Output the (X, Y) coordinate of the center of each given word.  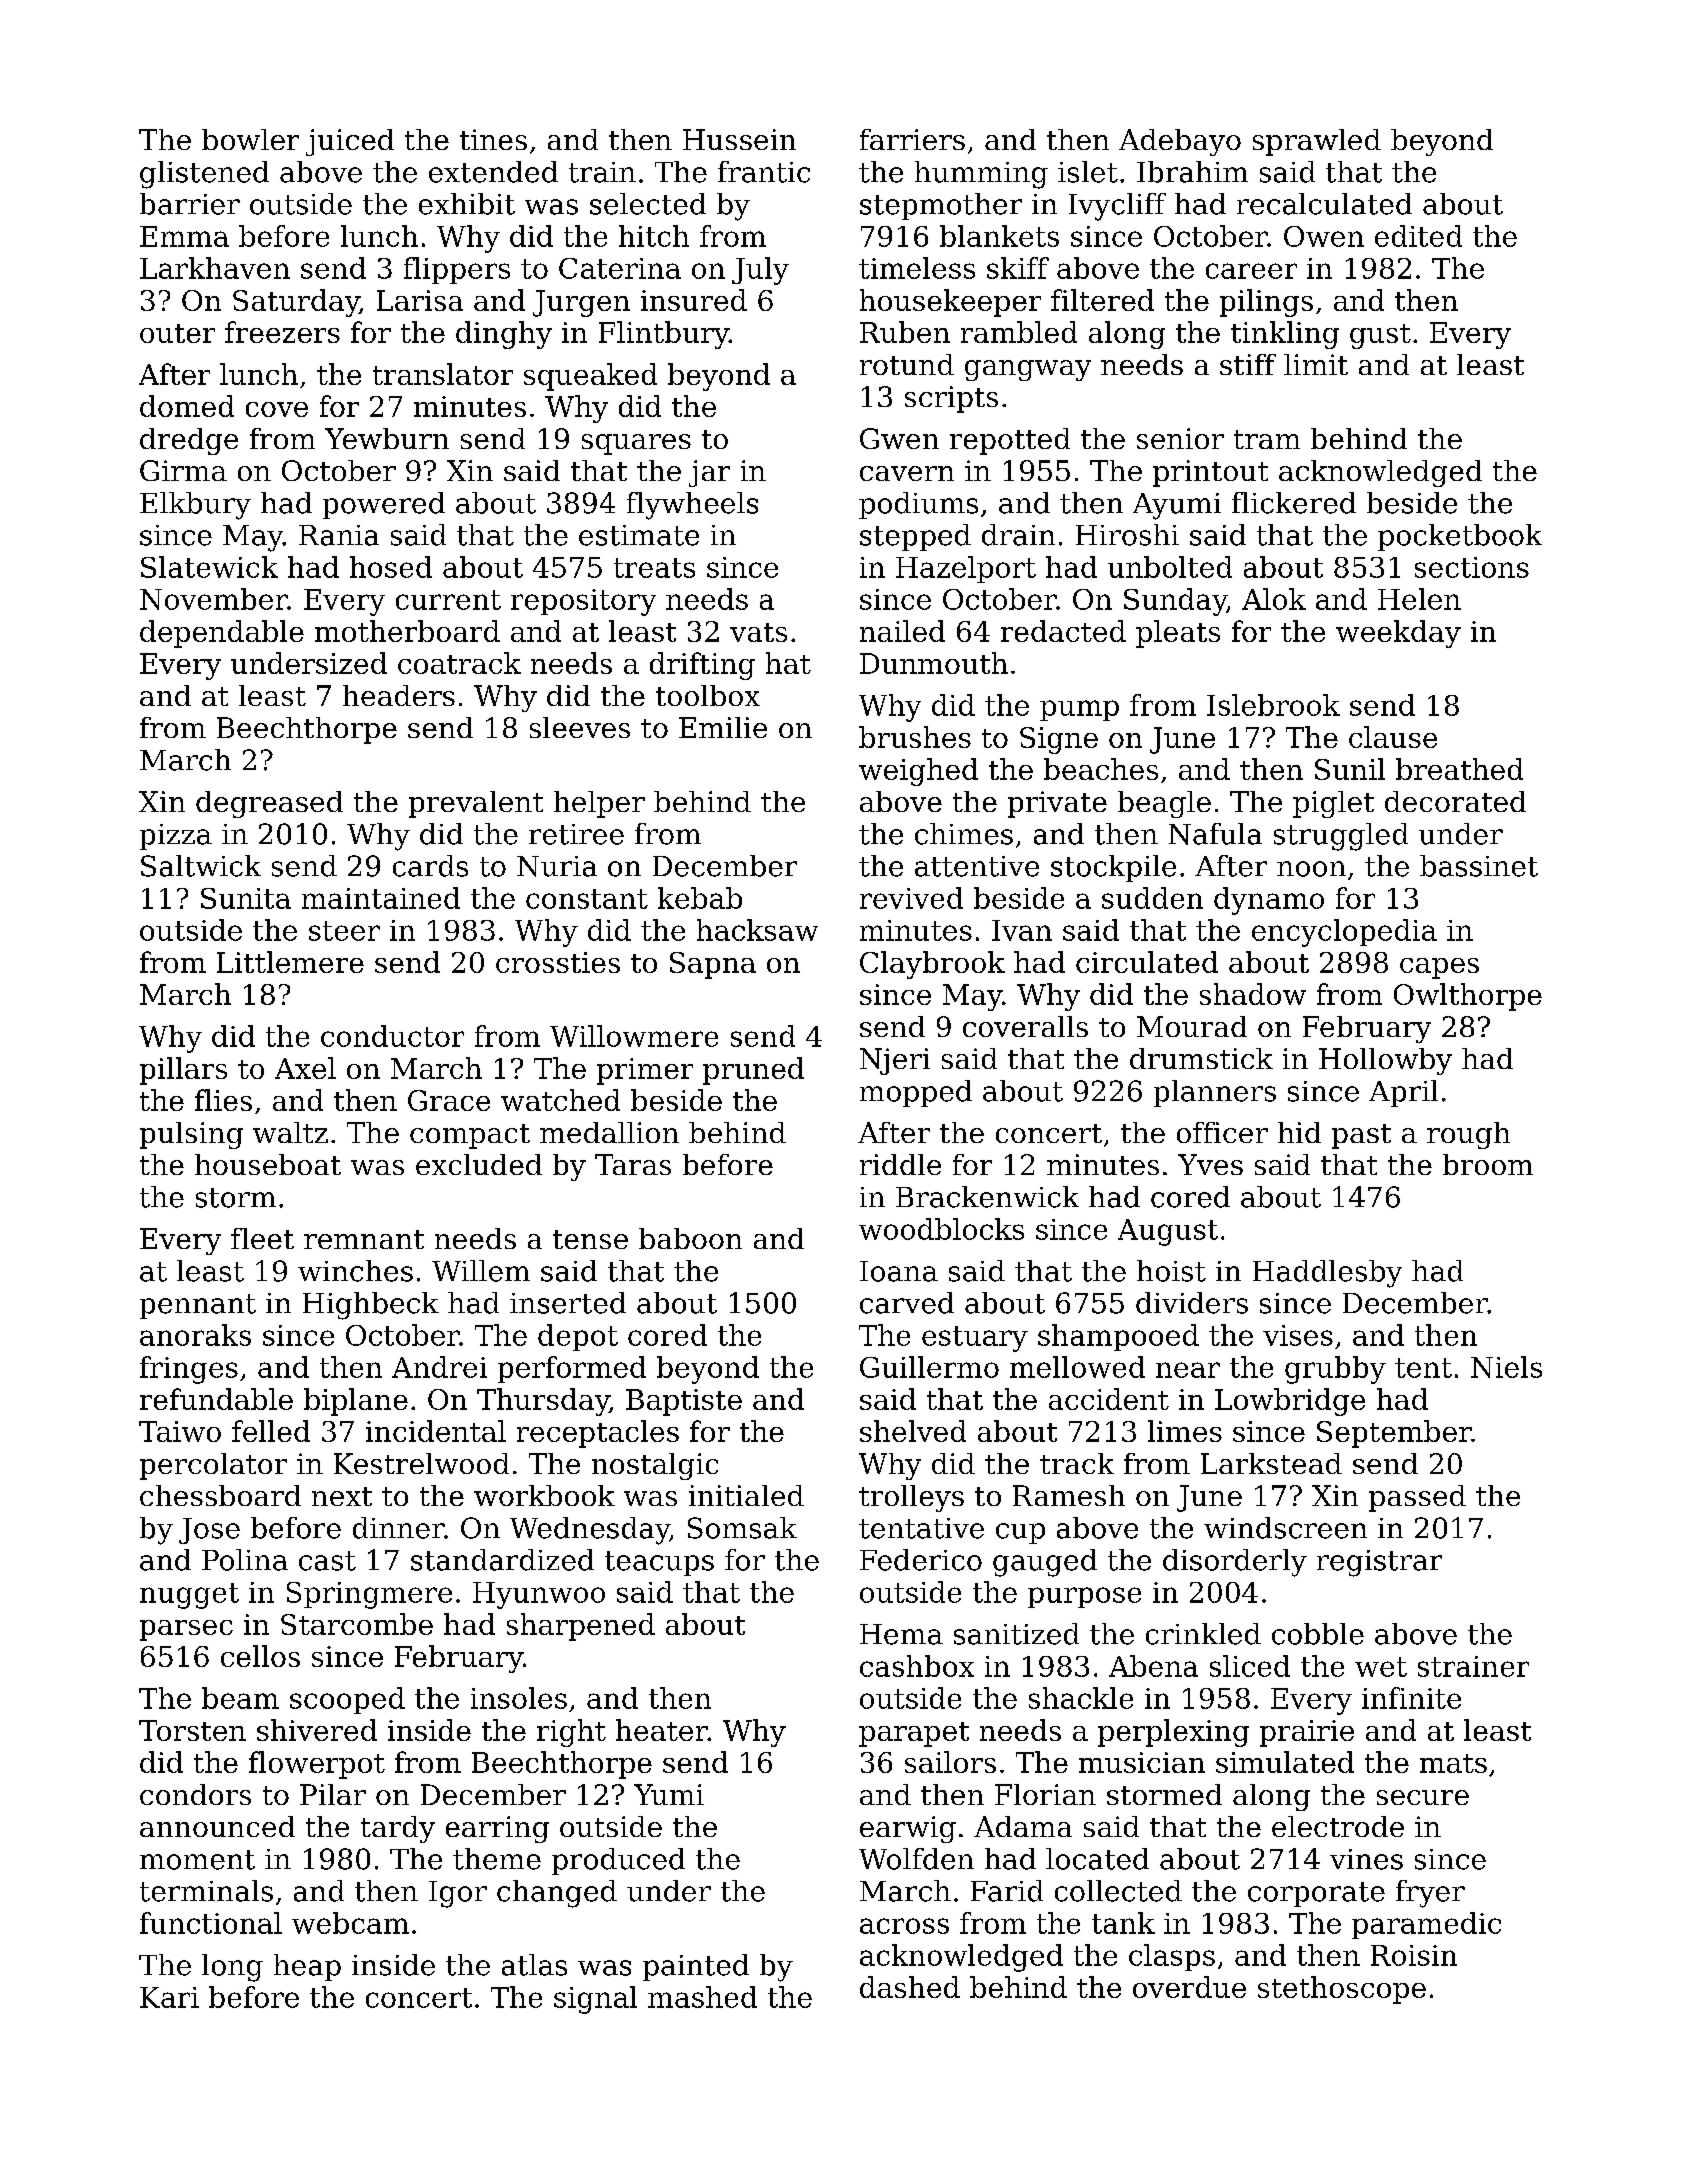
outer (177, 333)
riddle (900, 1164)
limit (1316, 364)
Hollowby (1385, 1061)
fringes (189, 1370)
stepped (915, 537)
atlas (534, 1965)
